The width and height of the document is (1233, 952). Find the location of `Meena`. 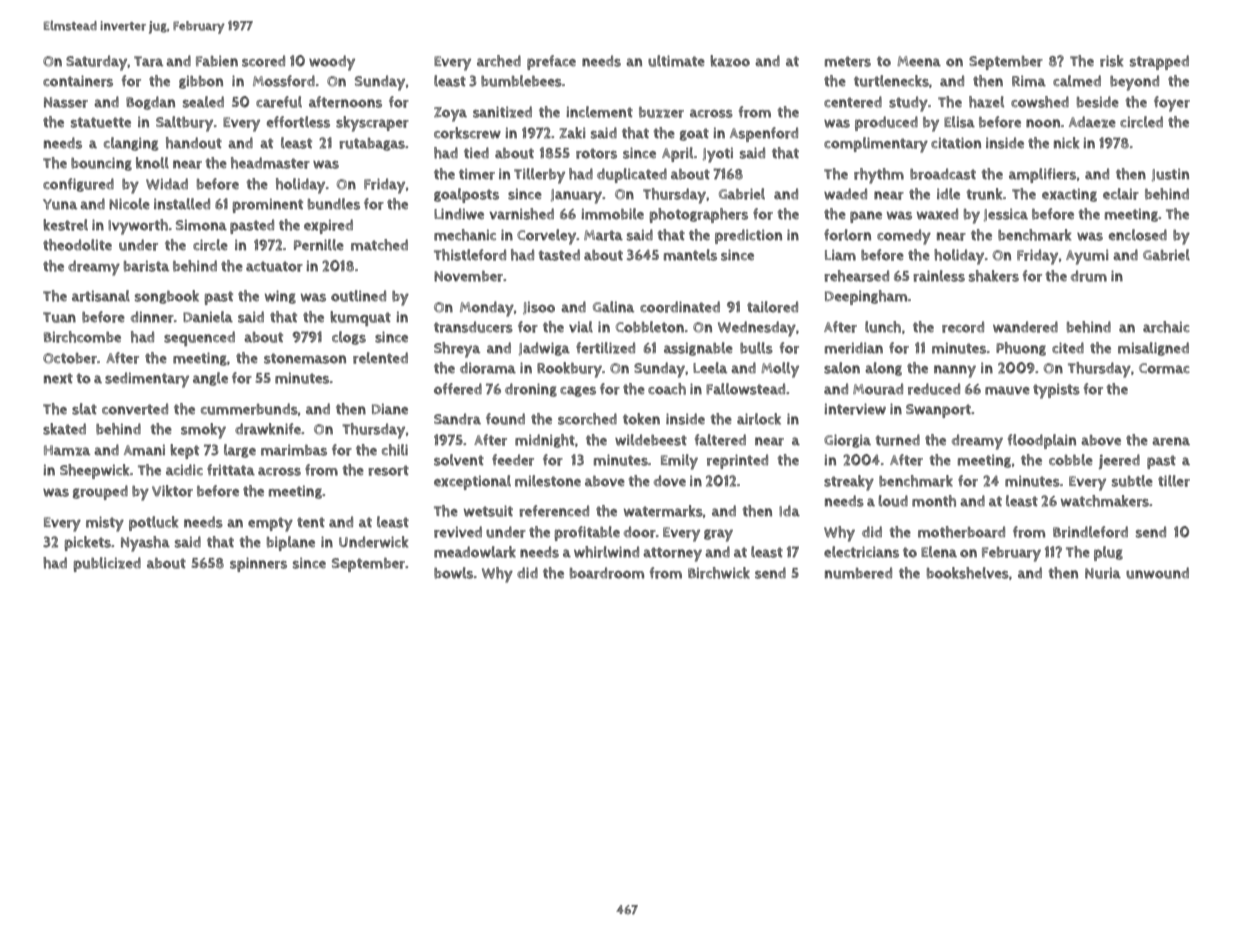

Meena is located at coordinates (919, 61).
